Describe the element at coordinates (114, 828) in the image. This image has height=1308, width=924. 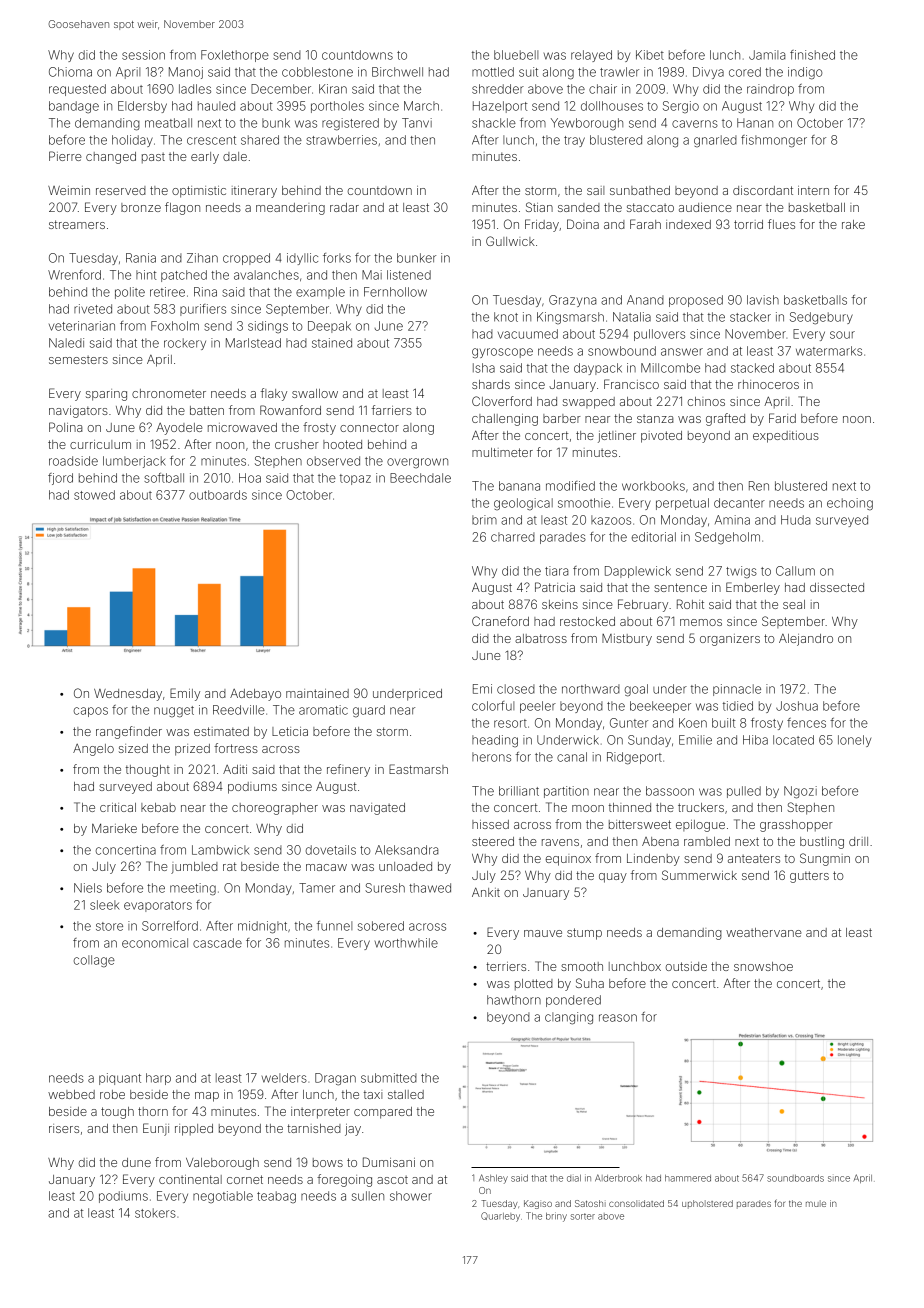
I see `Marieke` at that location.
